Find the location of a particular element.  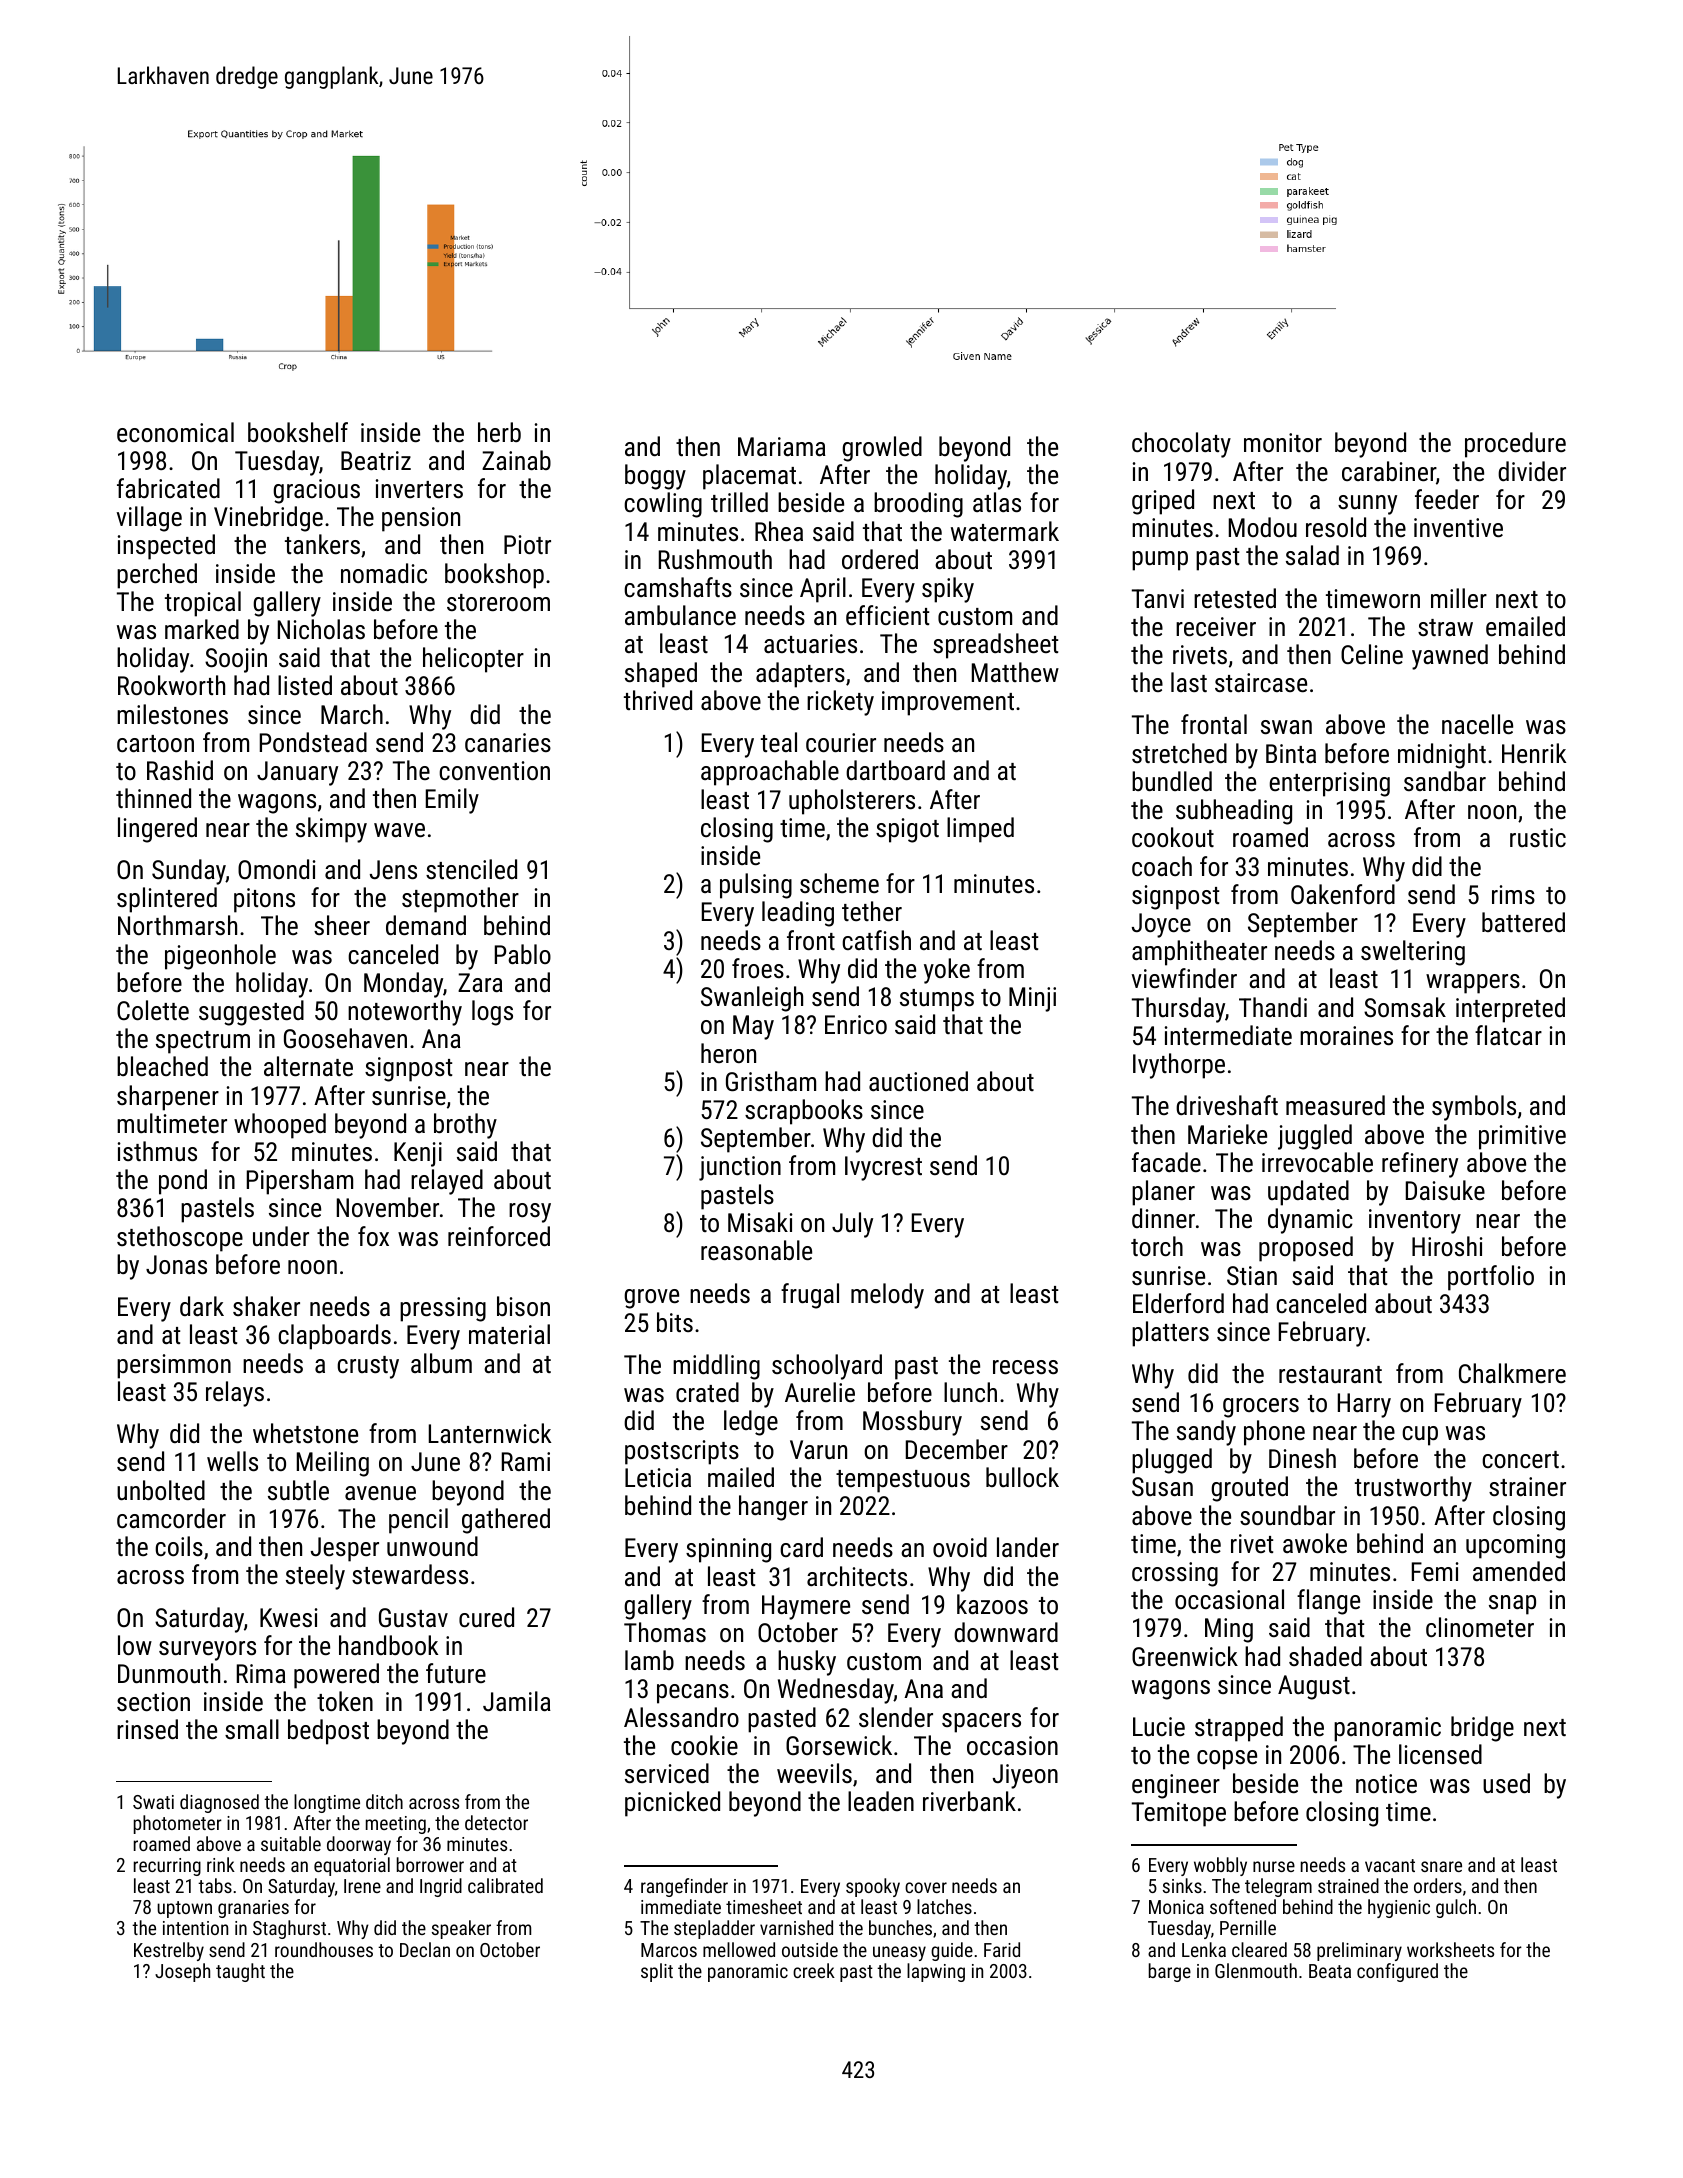

interpreted is located at coordinates (1510, 1010).
